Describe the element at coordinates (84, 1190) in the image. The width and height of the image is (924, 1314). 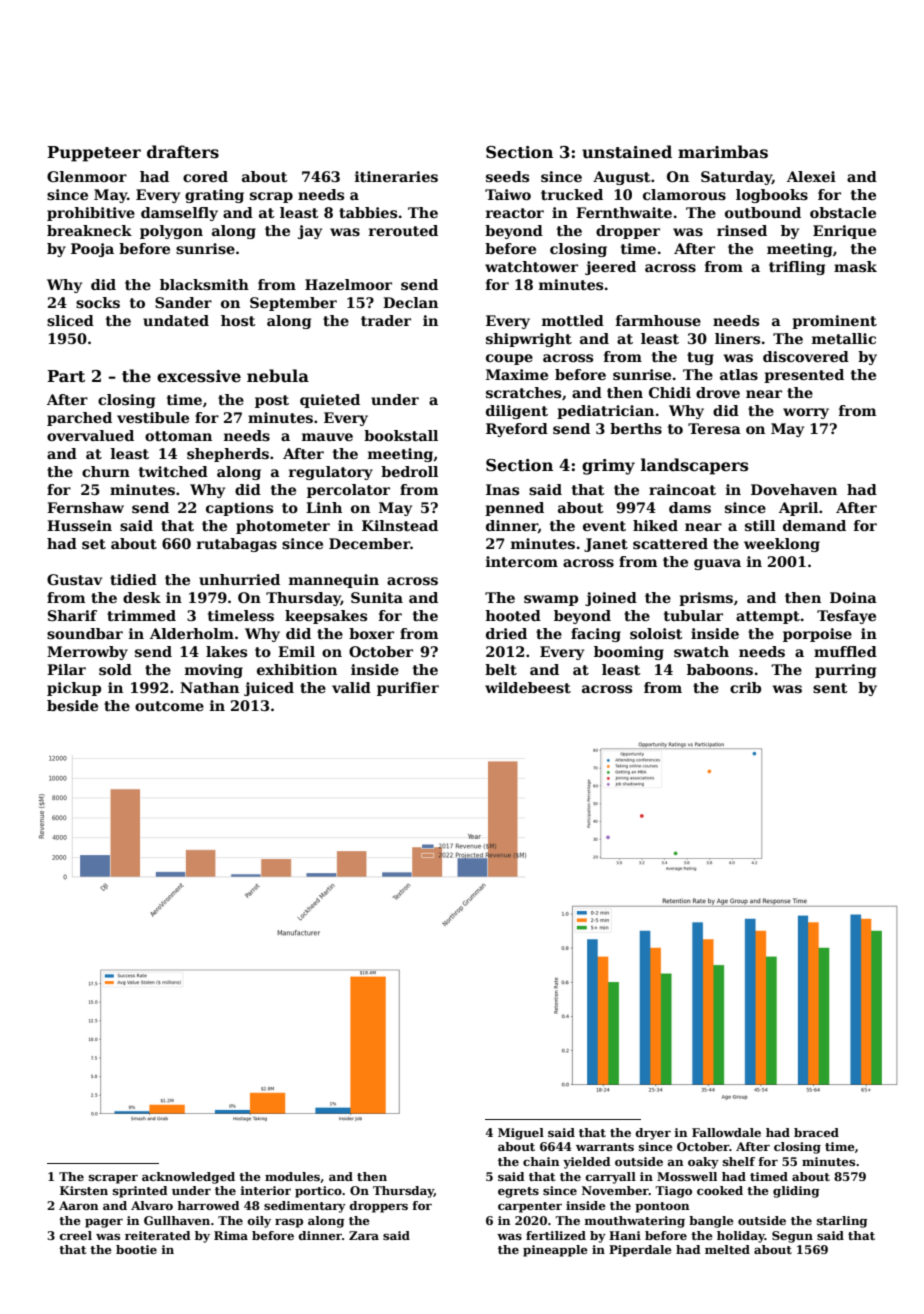
I see `Kirsten` at that location.
